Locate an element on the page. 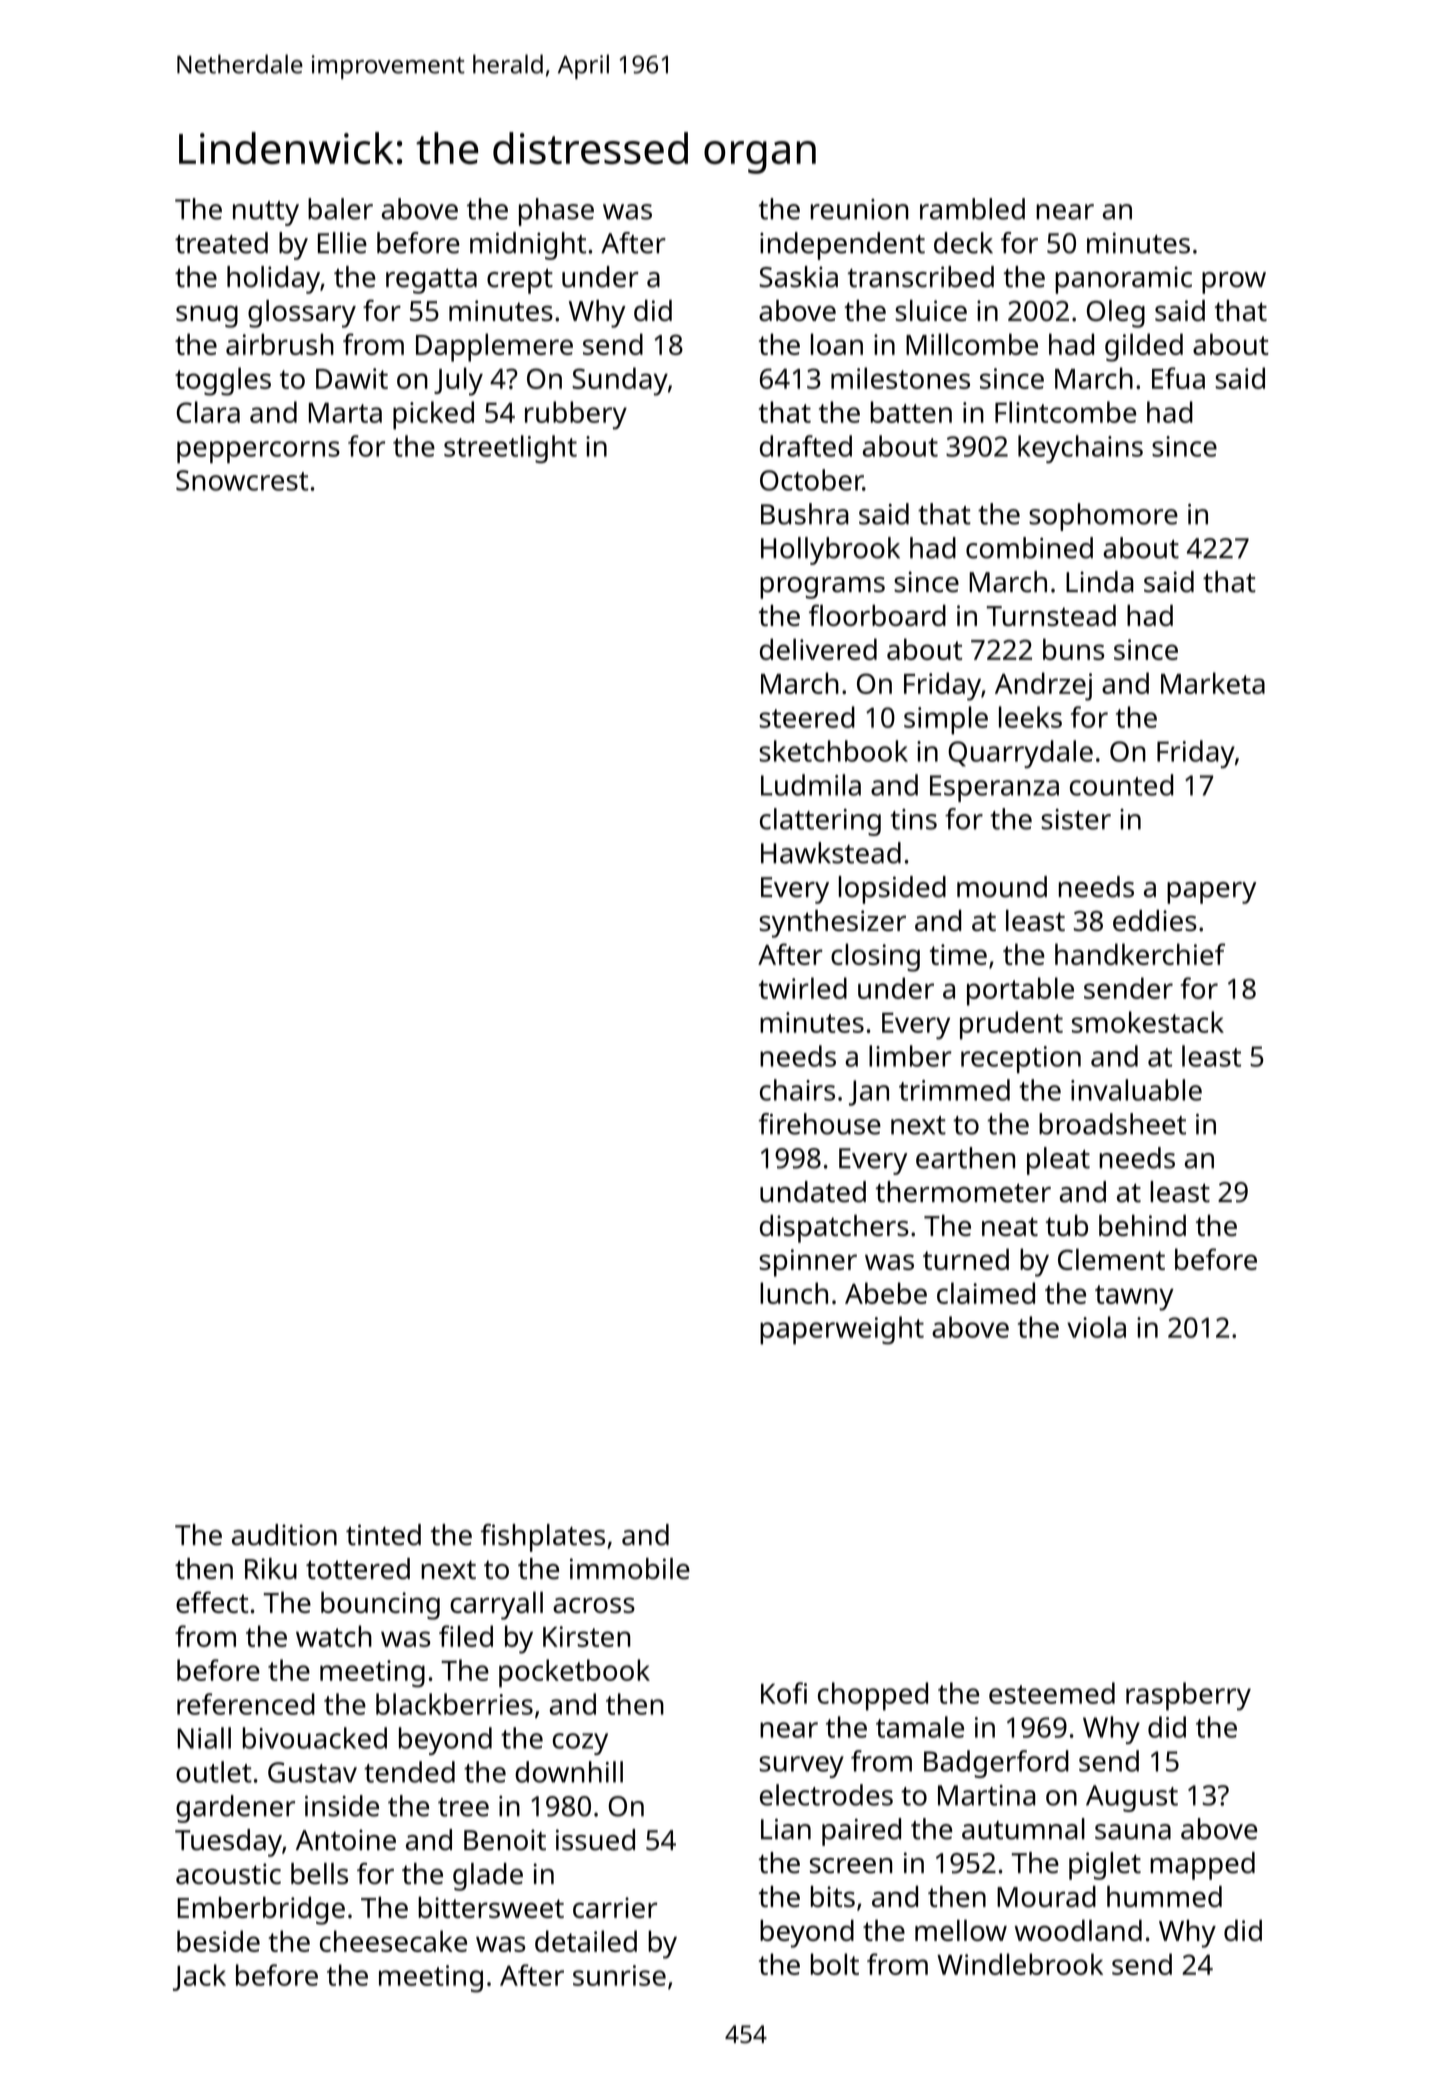 Image resolution: width=1450 pixels, height=2100 pixels. phase is located at coordinates (556, 212).
